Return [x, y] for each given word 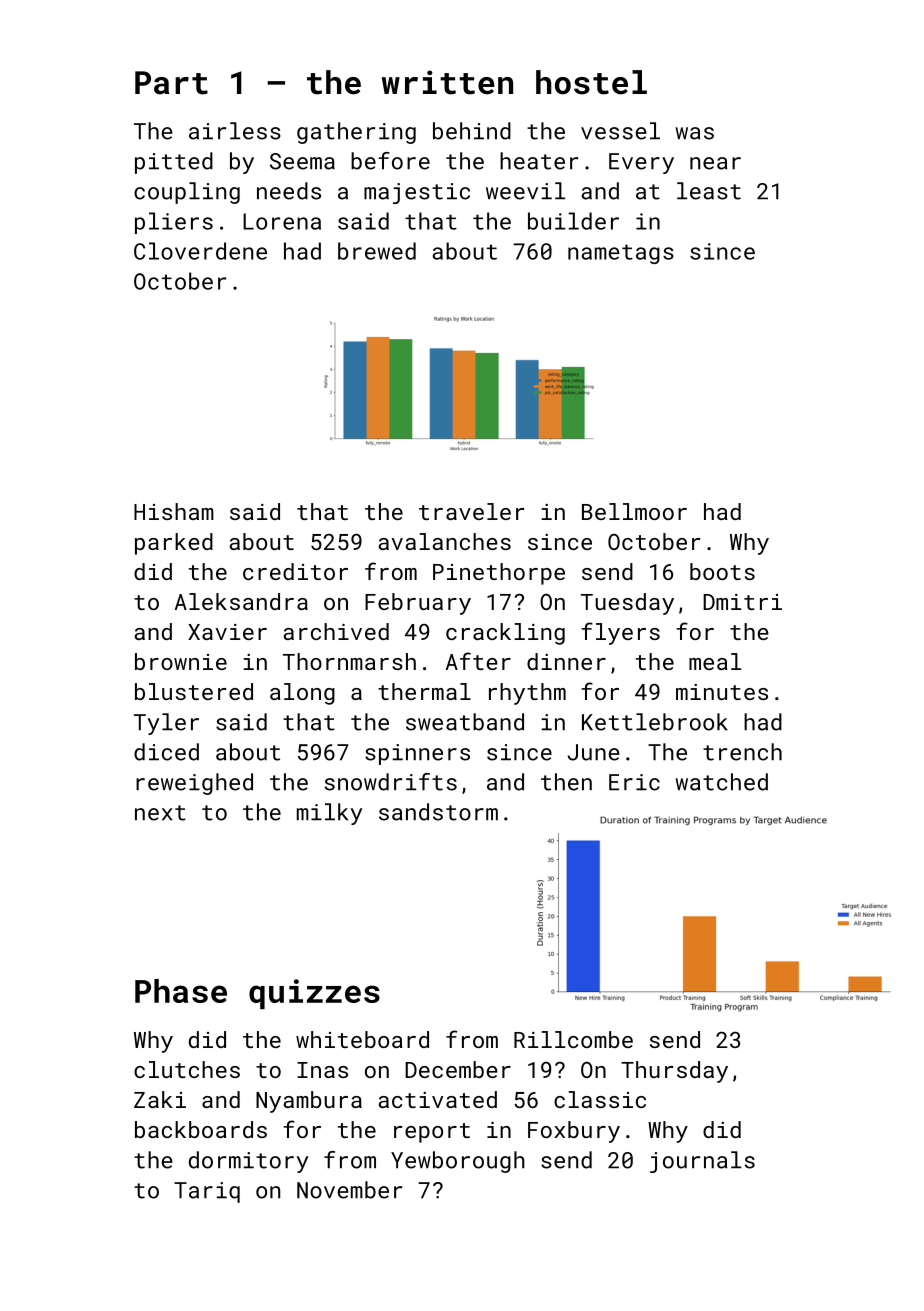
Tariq [207, 1192]
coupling [187, 193]
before [390, 161]
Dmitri [742, 602]
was [694, 133]
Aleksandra [241, 601]
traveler [471, 511]
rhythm [527, 694]
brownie [181, 661]
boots [722, 571]
